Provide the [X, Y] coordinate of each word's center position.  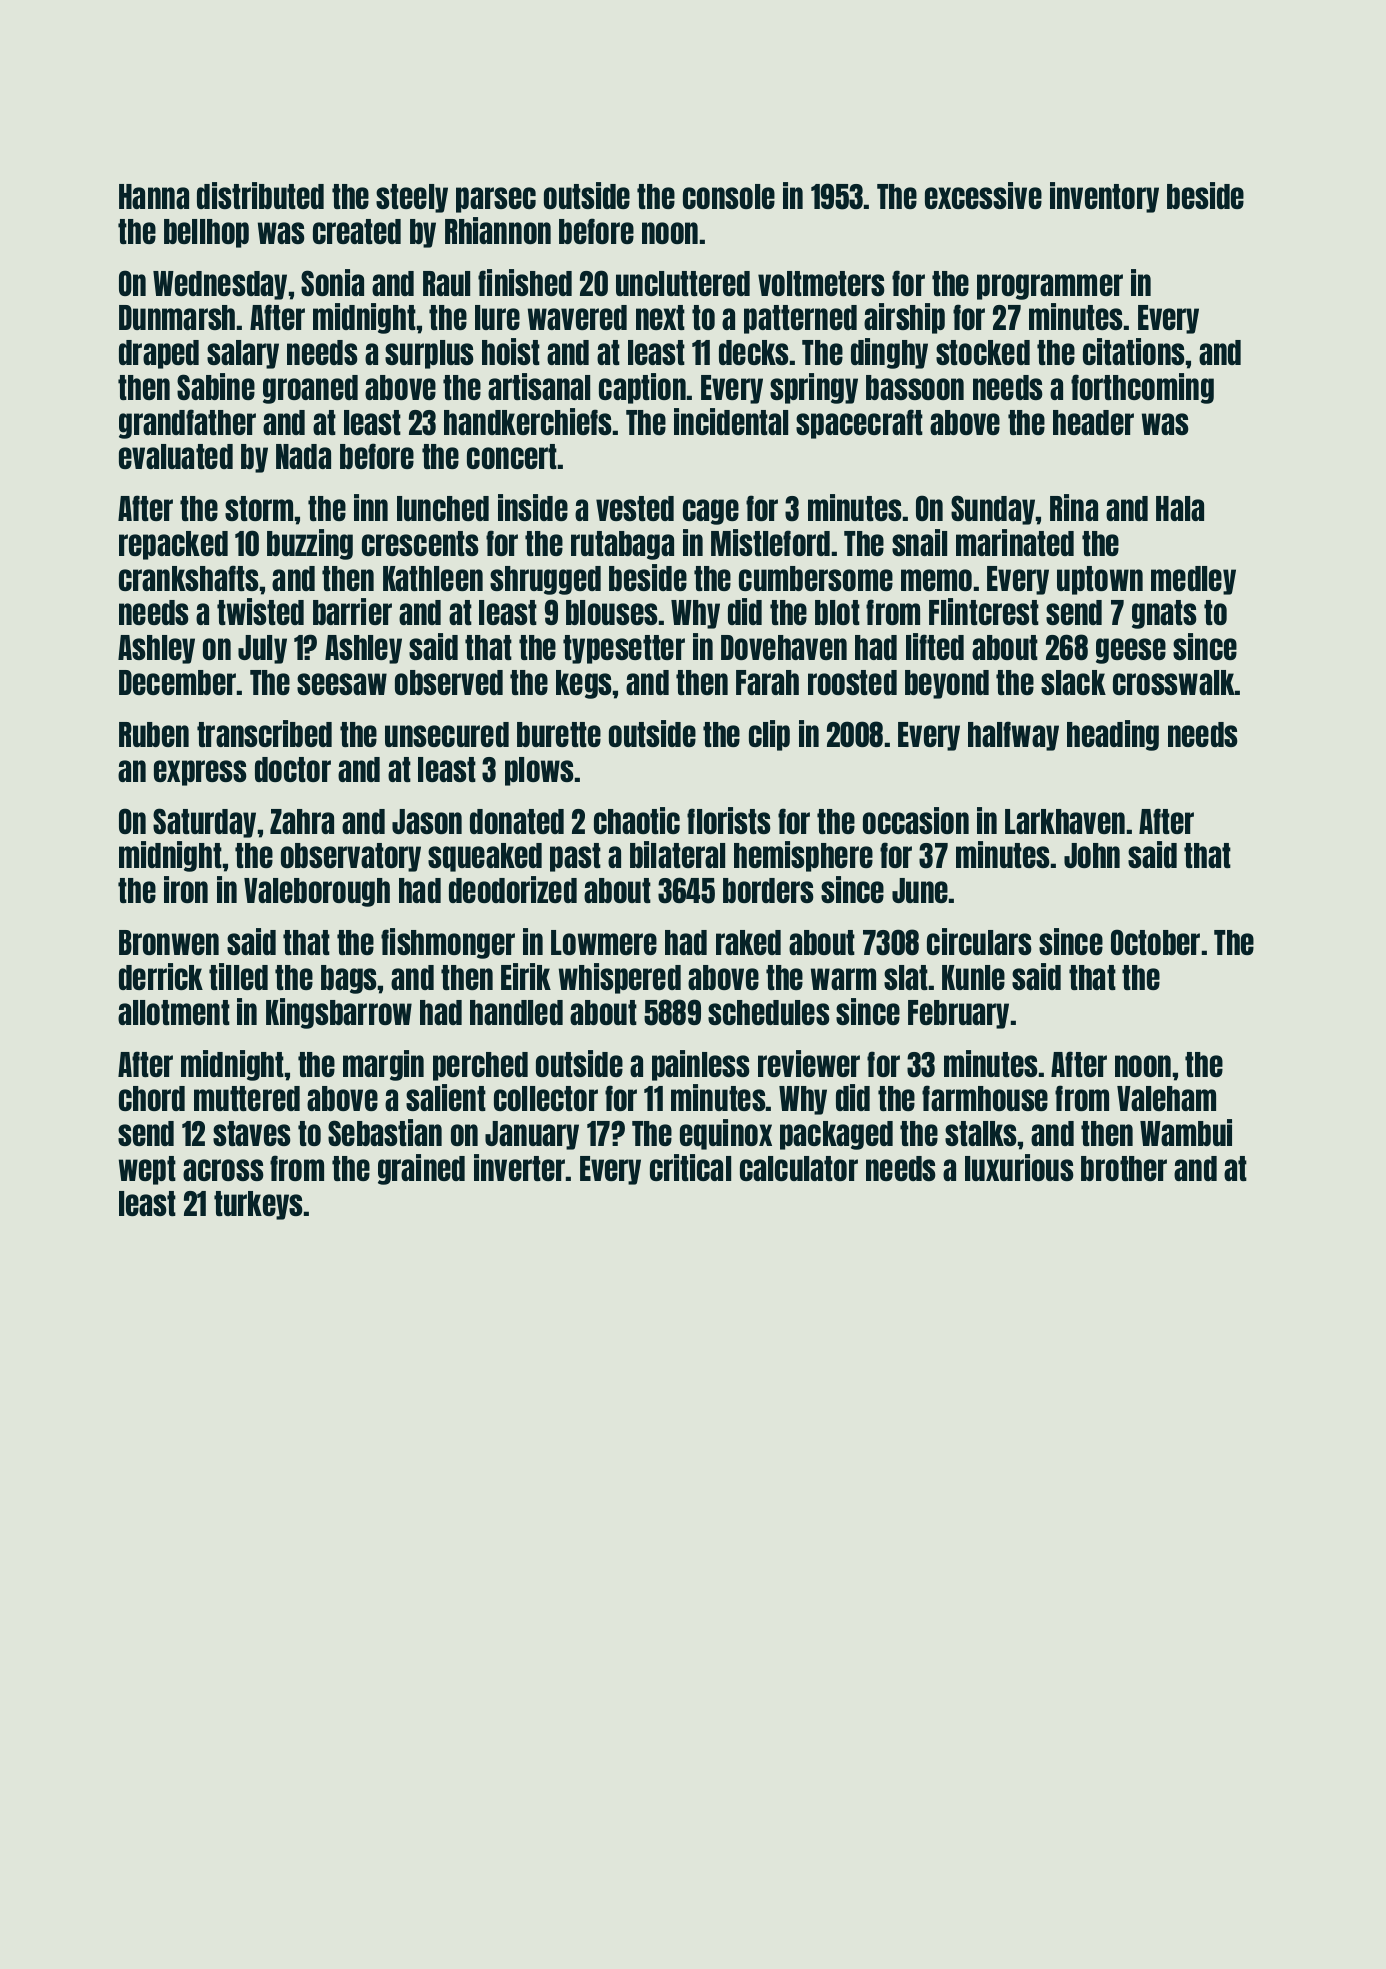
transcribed [264, 733]
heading [1113, 735]
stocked [983, 352]
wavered [577, 317]
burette [559, 734]
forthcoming [1142, 388]
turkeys [258, 1205]
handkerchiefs [528, 421]
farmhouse [985, 1098]
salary [243, 354]
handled [516, 1012]
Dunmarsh [177, 317]
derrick [161, 976]
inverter [519, 1167]
